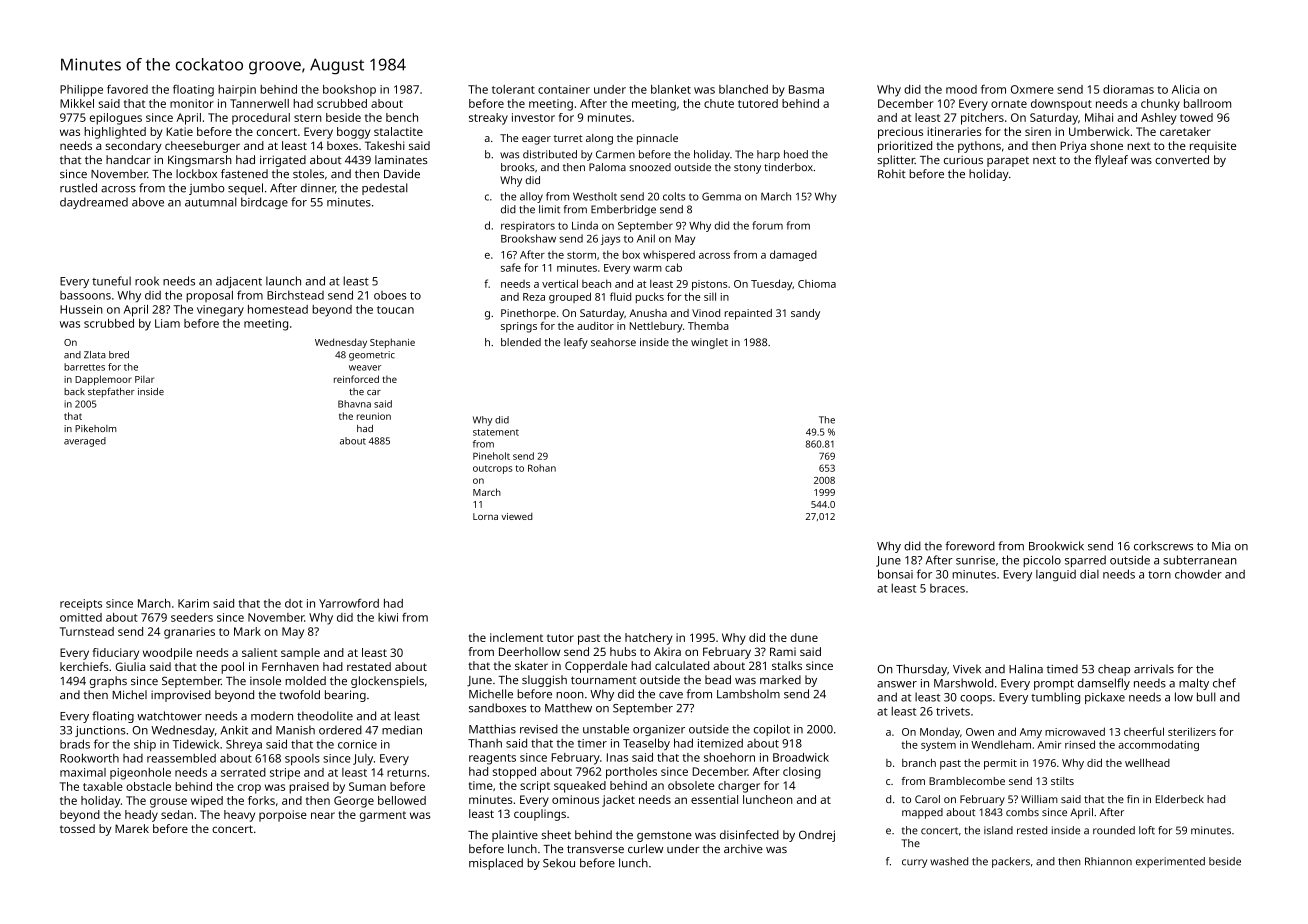 The image size is (1308, 924). What do you see at coordinates (1032, 89) in the image?
I see `Oxmere` at bounding box center [1032, 89].
